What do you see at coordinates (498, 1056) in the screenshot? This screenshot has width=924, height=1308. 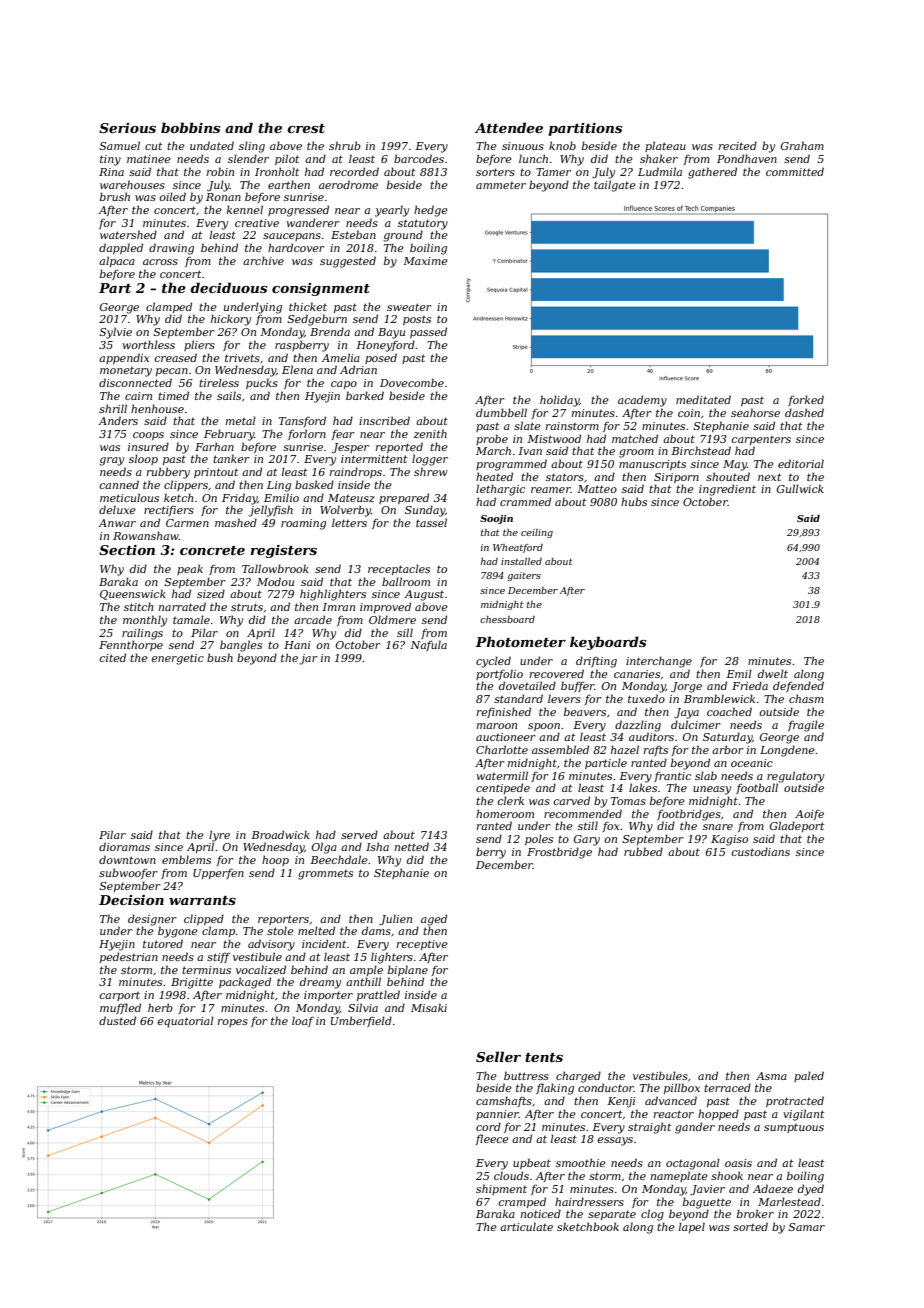 I see `Seller` at bounding box center [498, 1056].
